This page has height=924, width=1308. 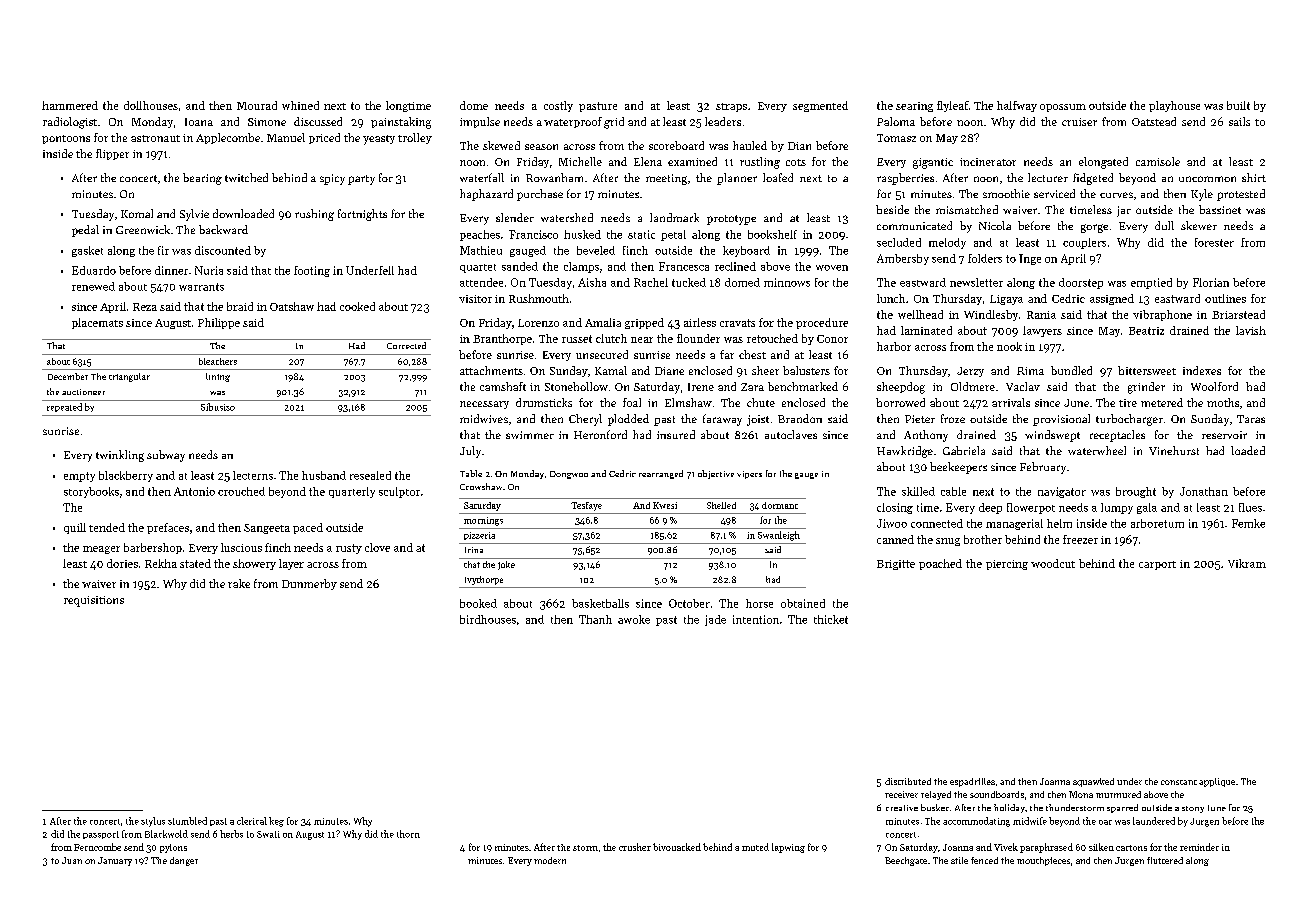 I want to click on Vaclav, so click(x=1023, y=386).
